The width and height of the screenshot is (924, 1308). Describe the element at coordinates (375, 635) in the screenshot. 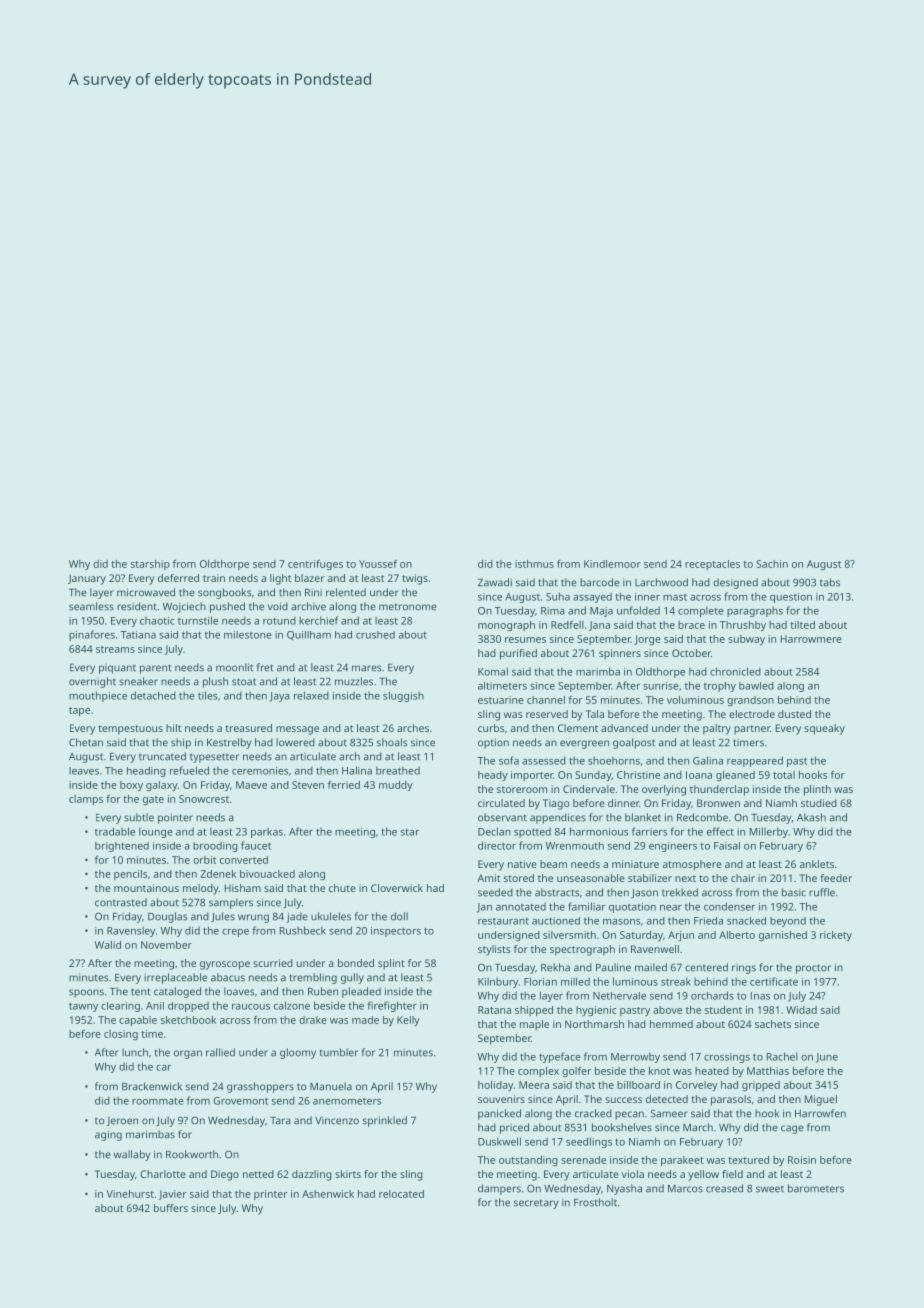

I see `crushed` at that location.
